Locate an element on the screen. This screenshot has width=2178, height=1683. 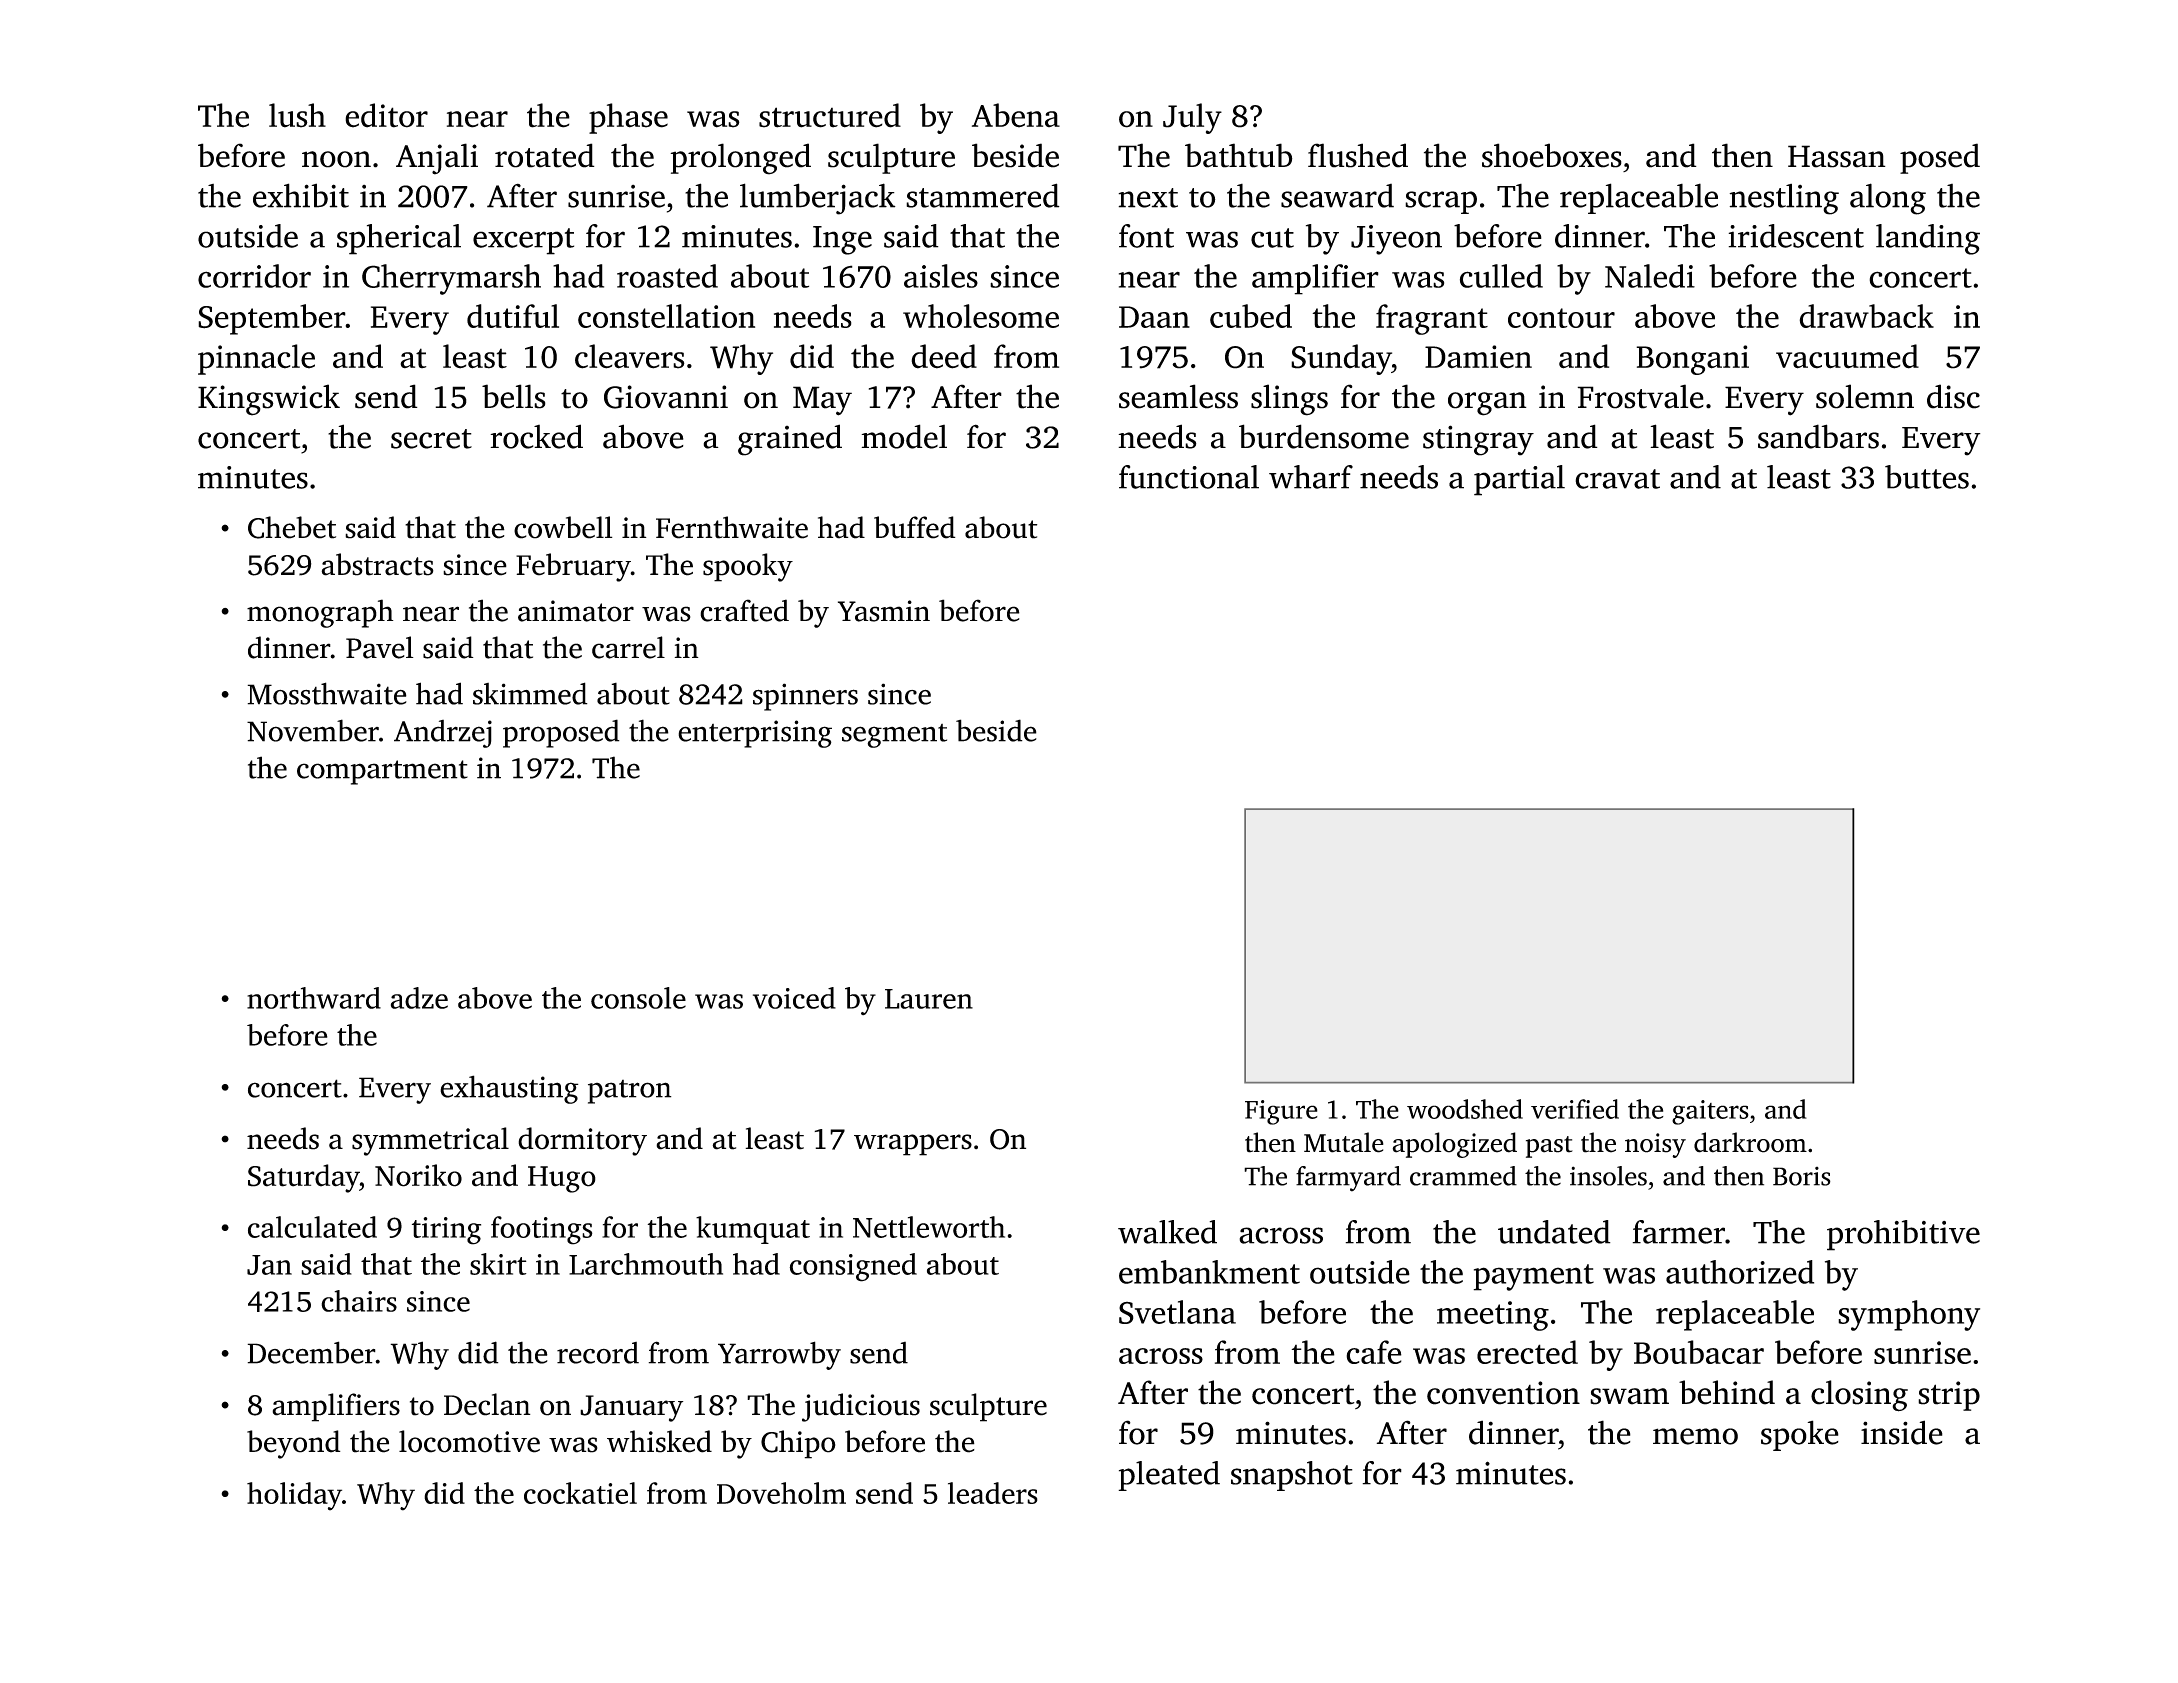
functional is located at coordinates (1189, 477).
